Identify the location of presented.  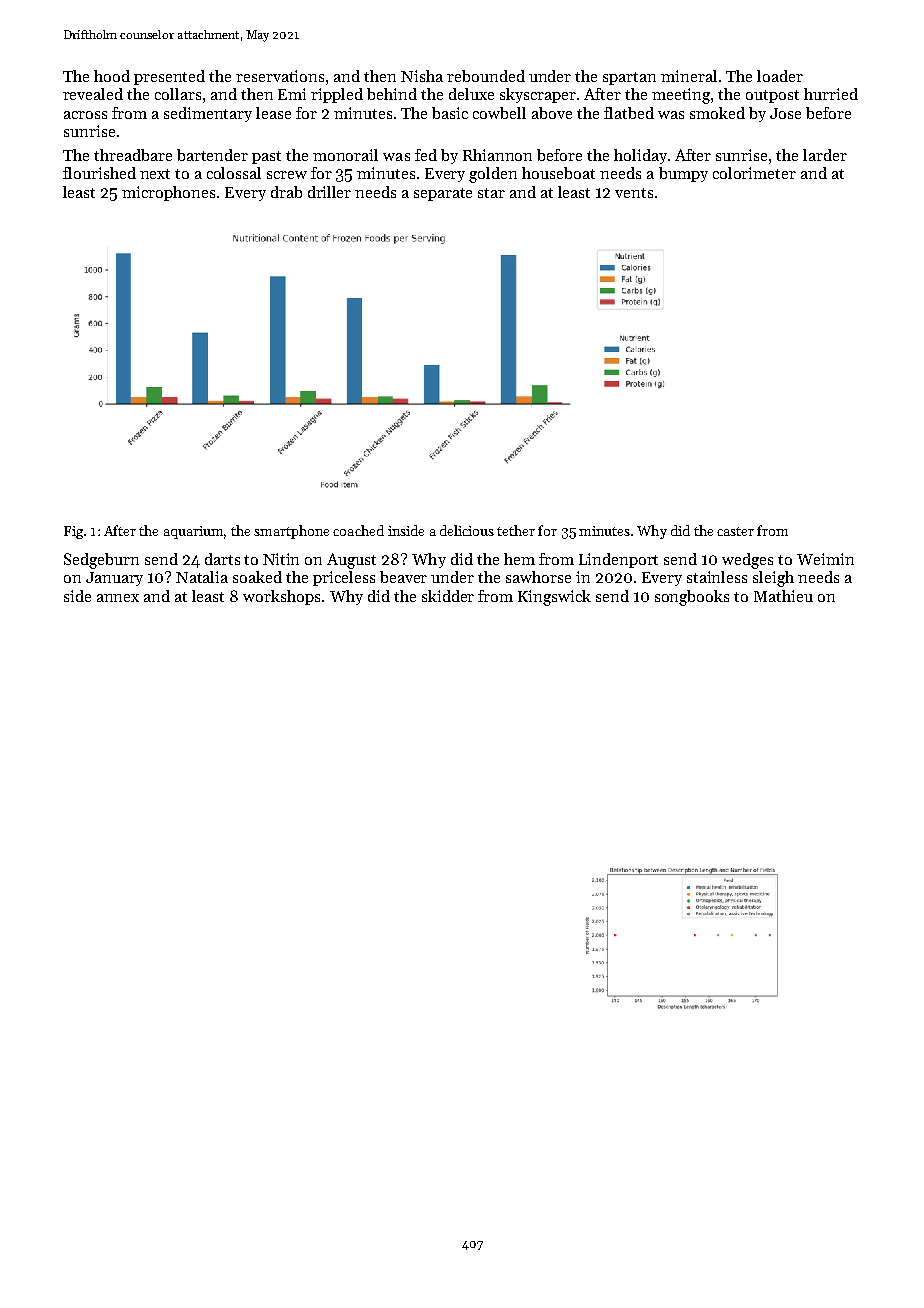
(169, 77).
